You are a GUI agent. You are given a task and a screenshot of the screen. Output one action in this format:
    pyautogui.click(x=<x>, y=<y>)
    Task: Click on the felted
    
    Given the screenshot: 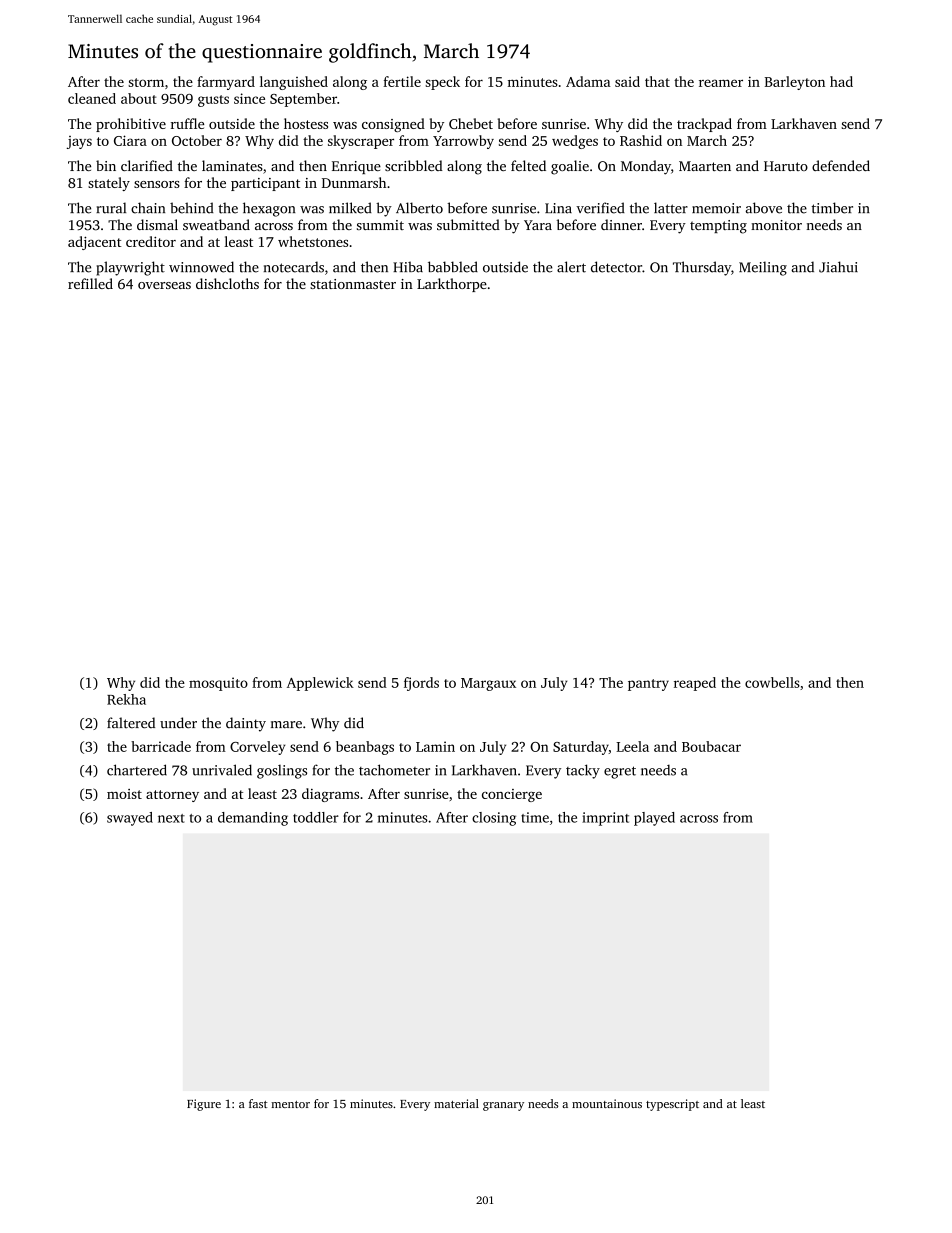 What is the action you would take?
    pyautogui.click(x=528, y=165)
